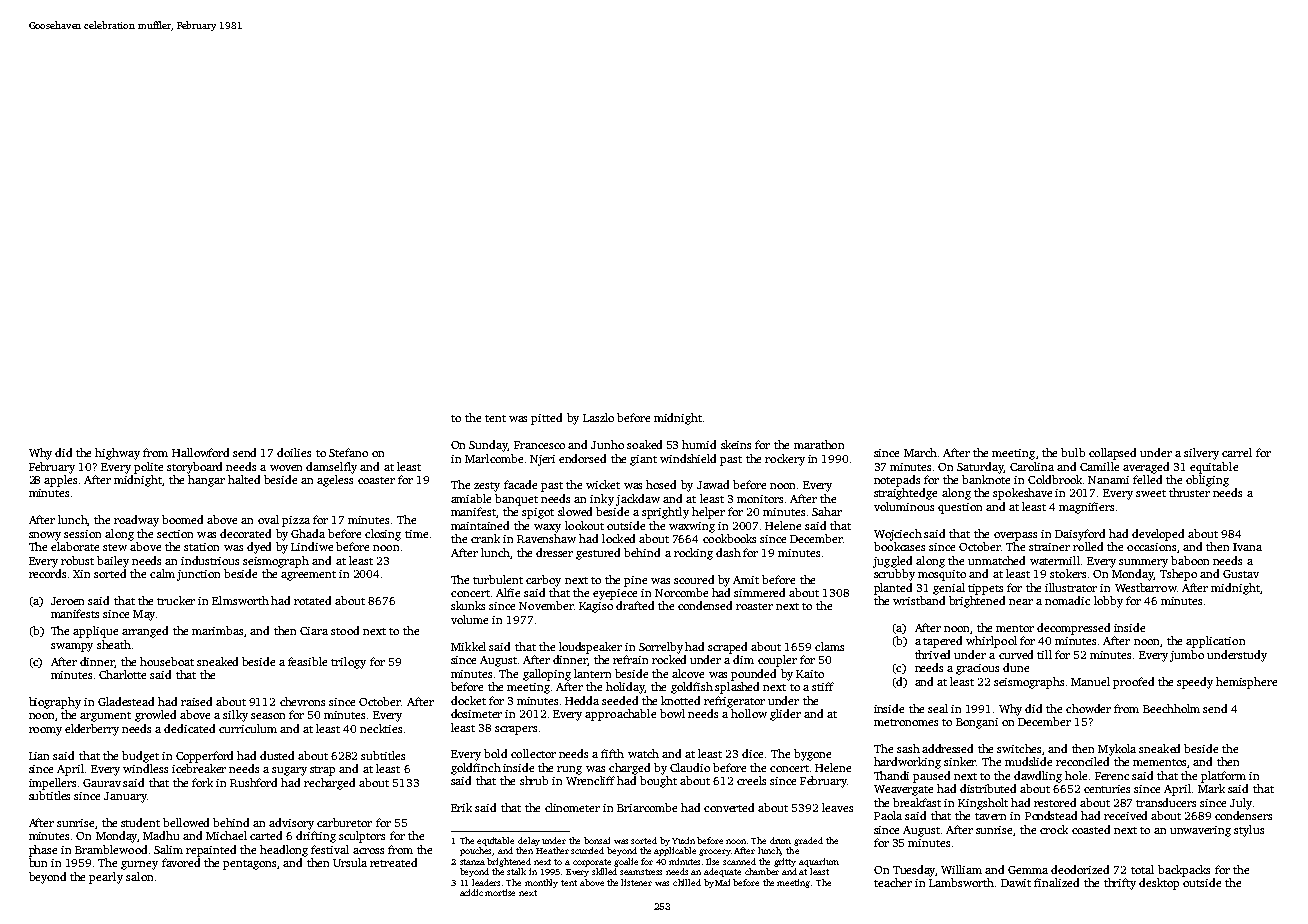 The width and height of the page is (1308, 924). What do you see at coordinates (268, 519) in the page?
I see `oval` at bounding box center [268, 519].
